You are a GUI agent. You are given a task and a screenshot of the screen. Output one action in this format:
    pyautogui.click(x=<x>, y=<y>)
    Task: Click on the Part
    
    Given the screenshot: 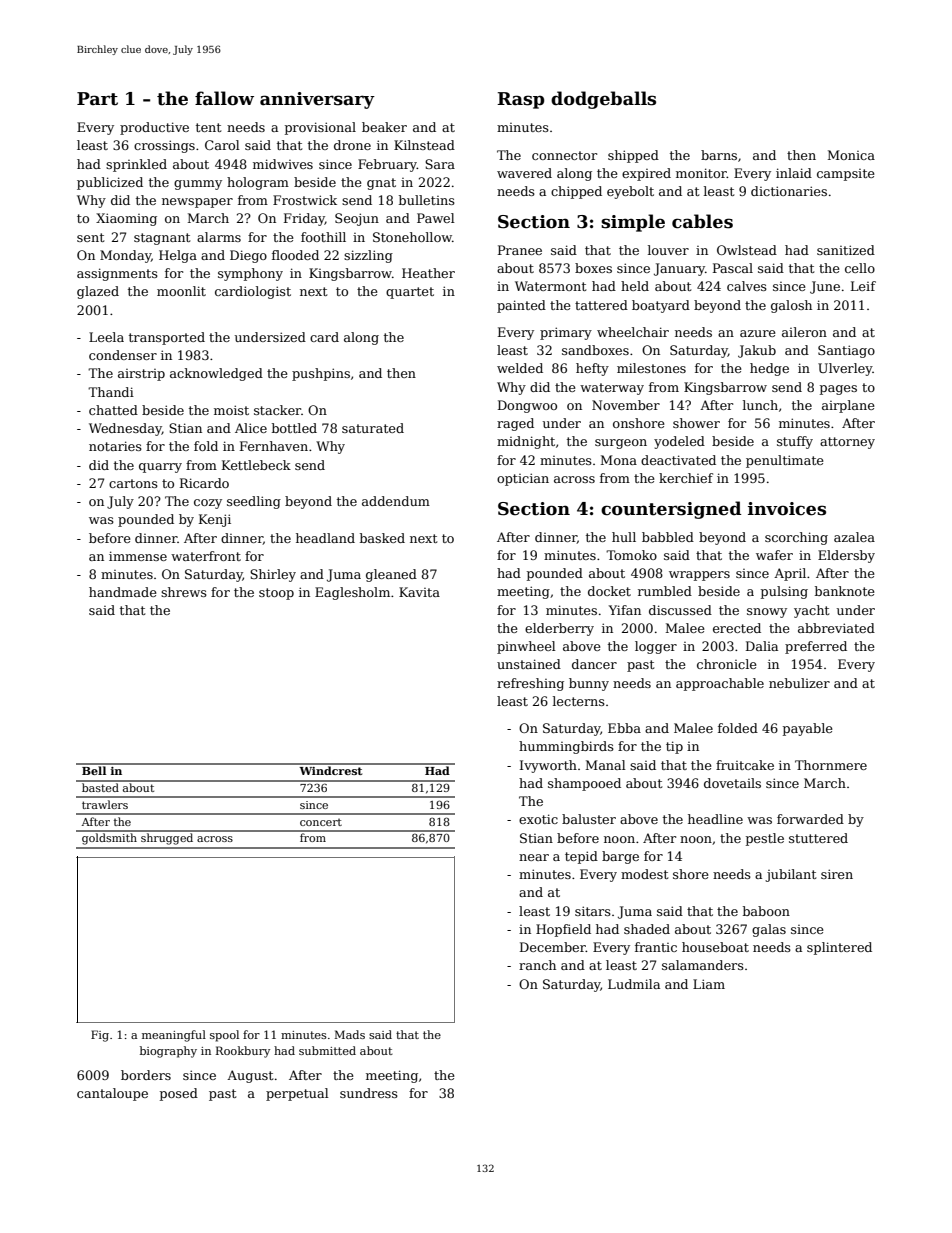 What is the action you would take?
    pyautogui.click(x=97, y=99)
